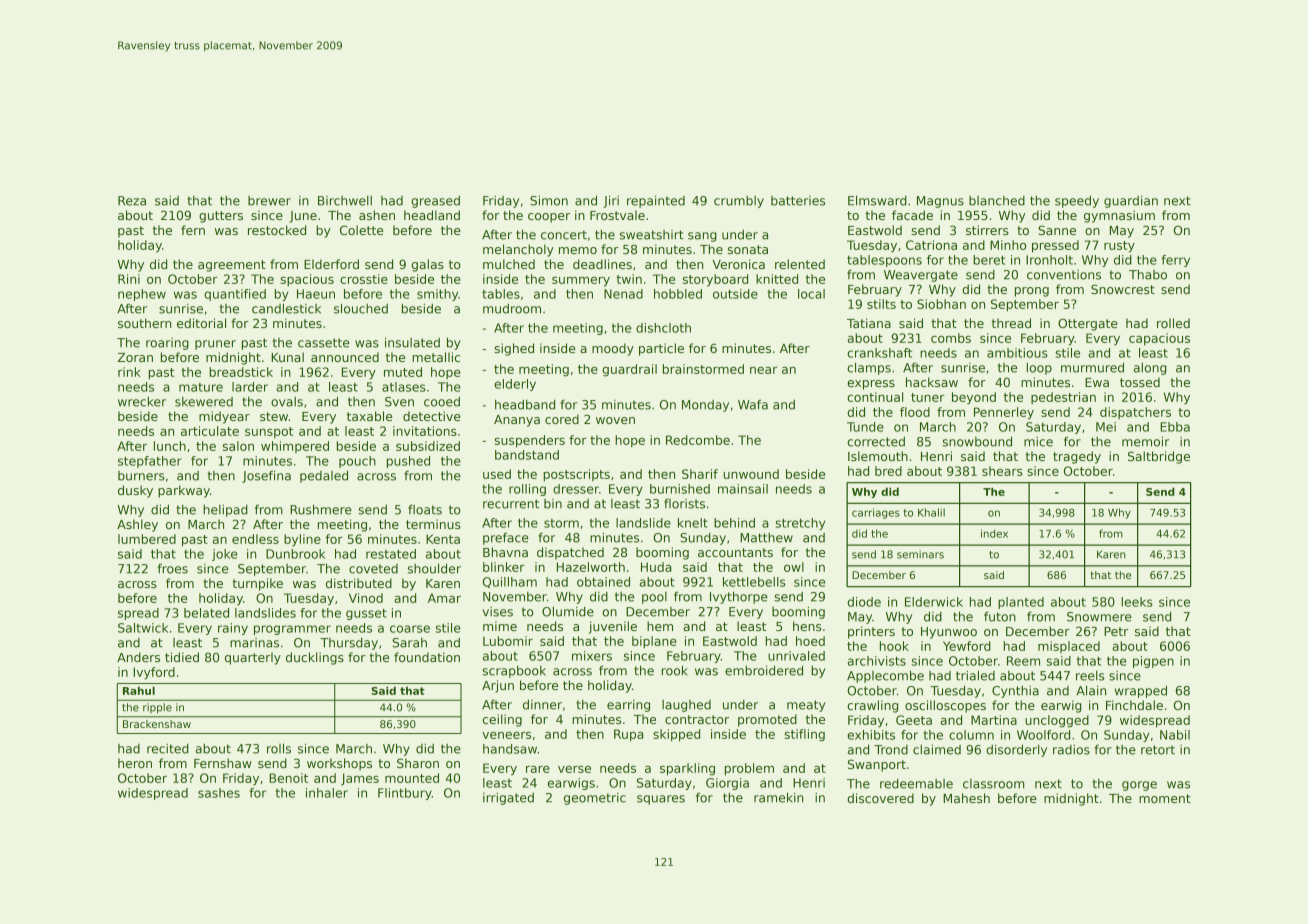 This image has width=1308, height=924. What do you see at coordinates (435, 202) in the image?
I see `greased` at bounding box center [435, 202].
